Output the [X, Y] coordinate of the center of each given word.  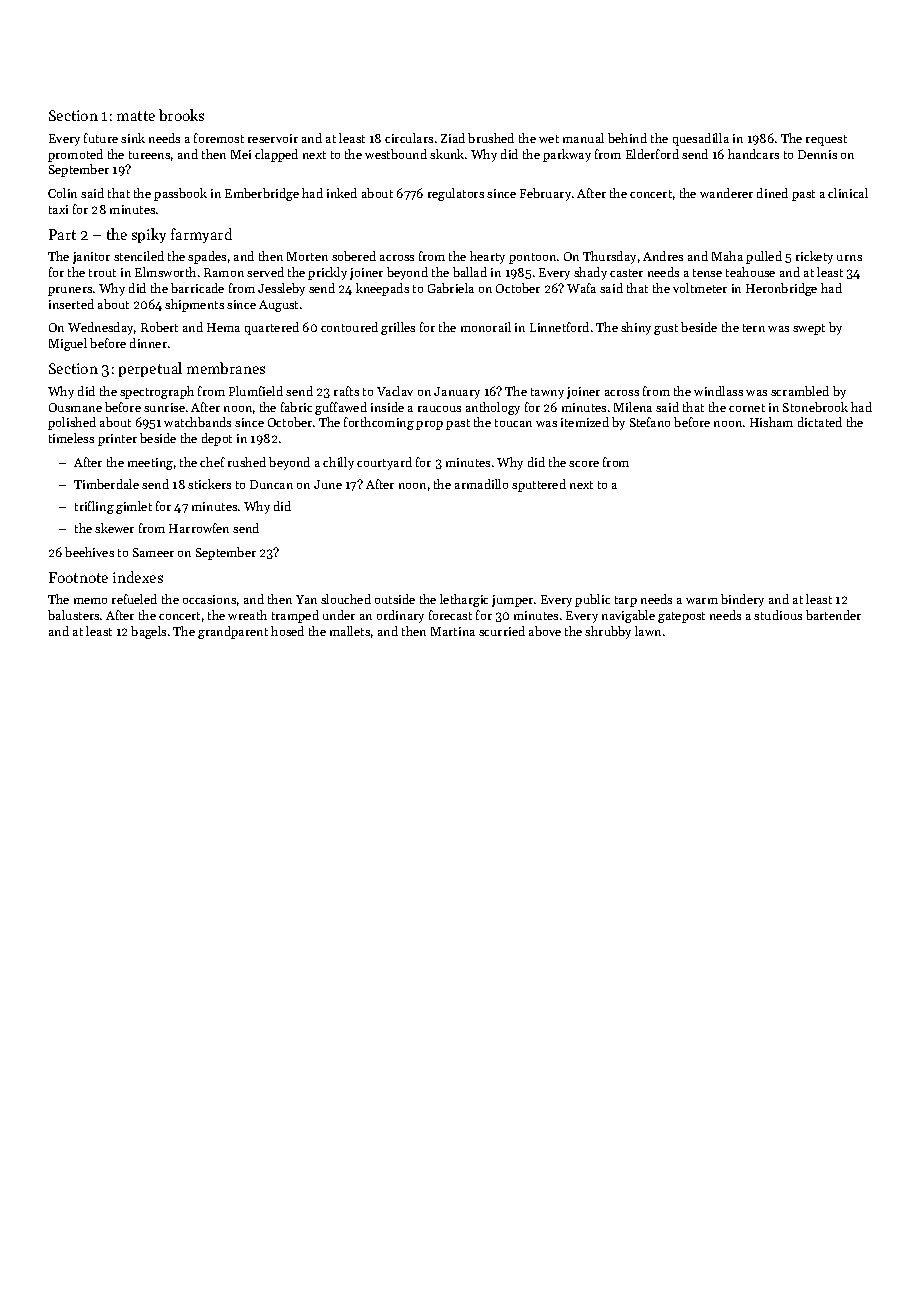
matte [136, 116]
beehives [89, 552]
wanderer [726, 193]
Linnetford [559, 327]
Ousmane [75, 407]
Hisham [771, 422]
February [545, 194]
